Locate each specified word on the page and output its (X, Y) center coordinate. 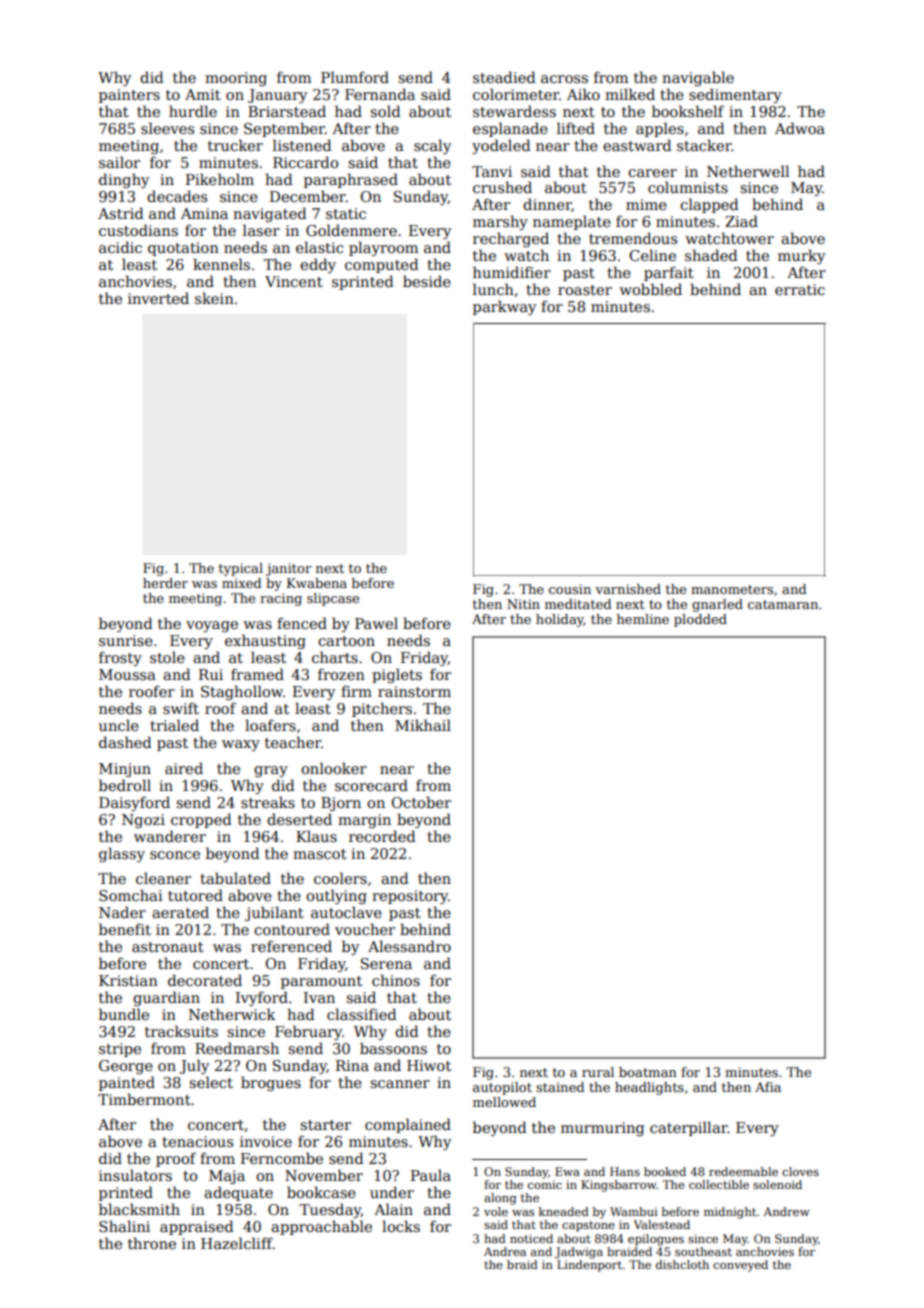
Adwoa (800, 128)
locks (401, 1226)
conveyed (740, 1266)
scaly (432, 146)
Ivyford (262, 998)
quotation (183, 249)
